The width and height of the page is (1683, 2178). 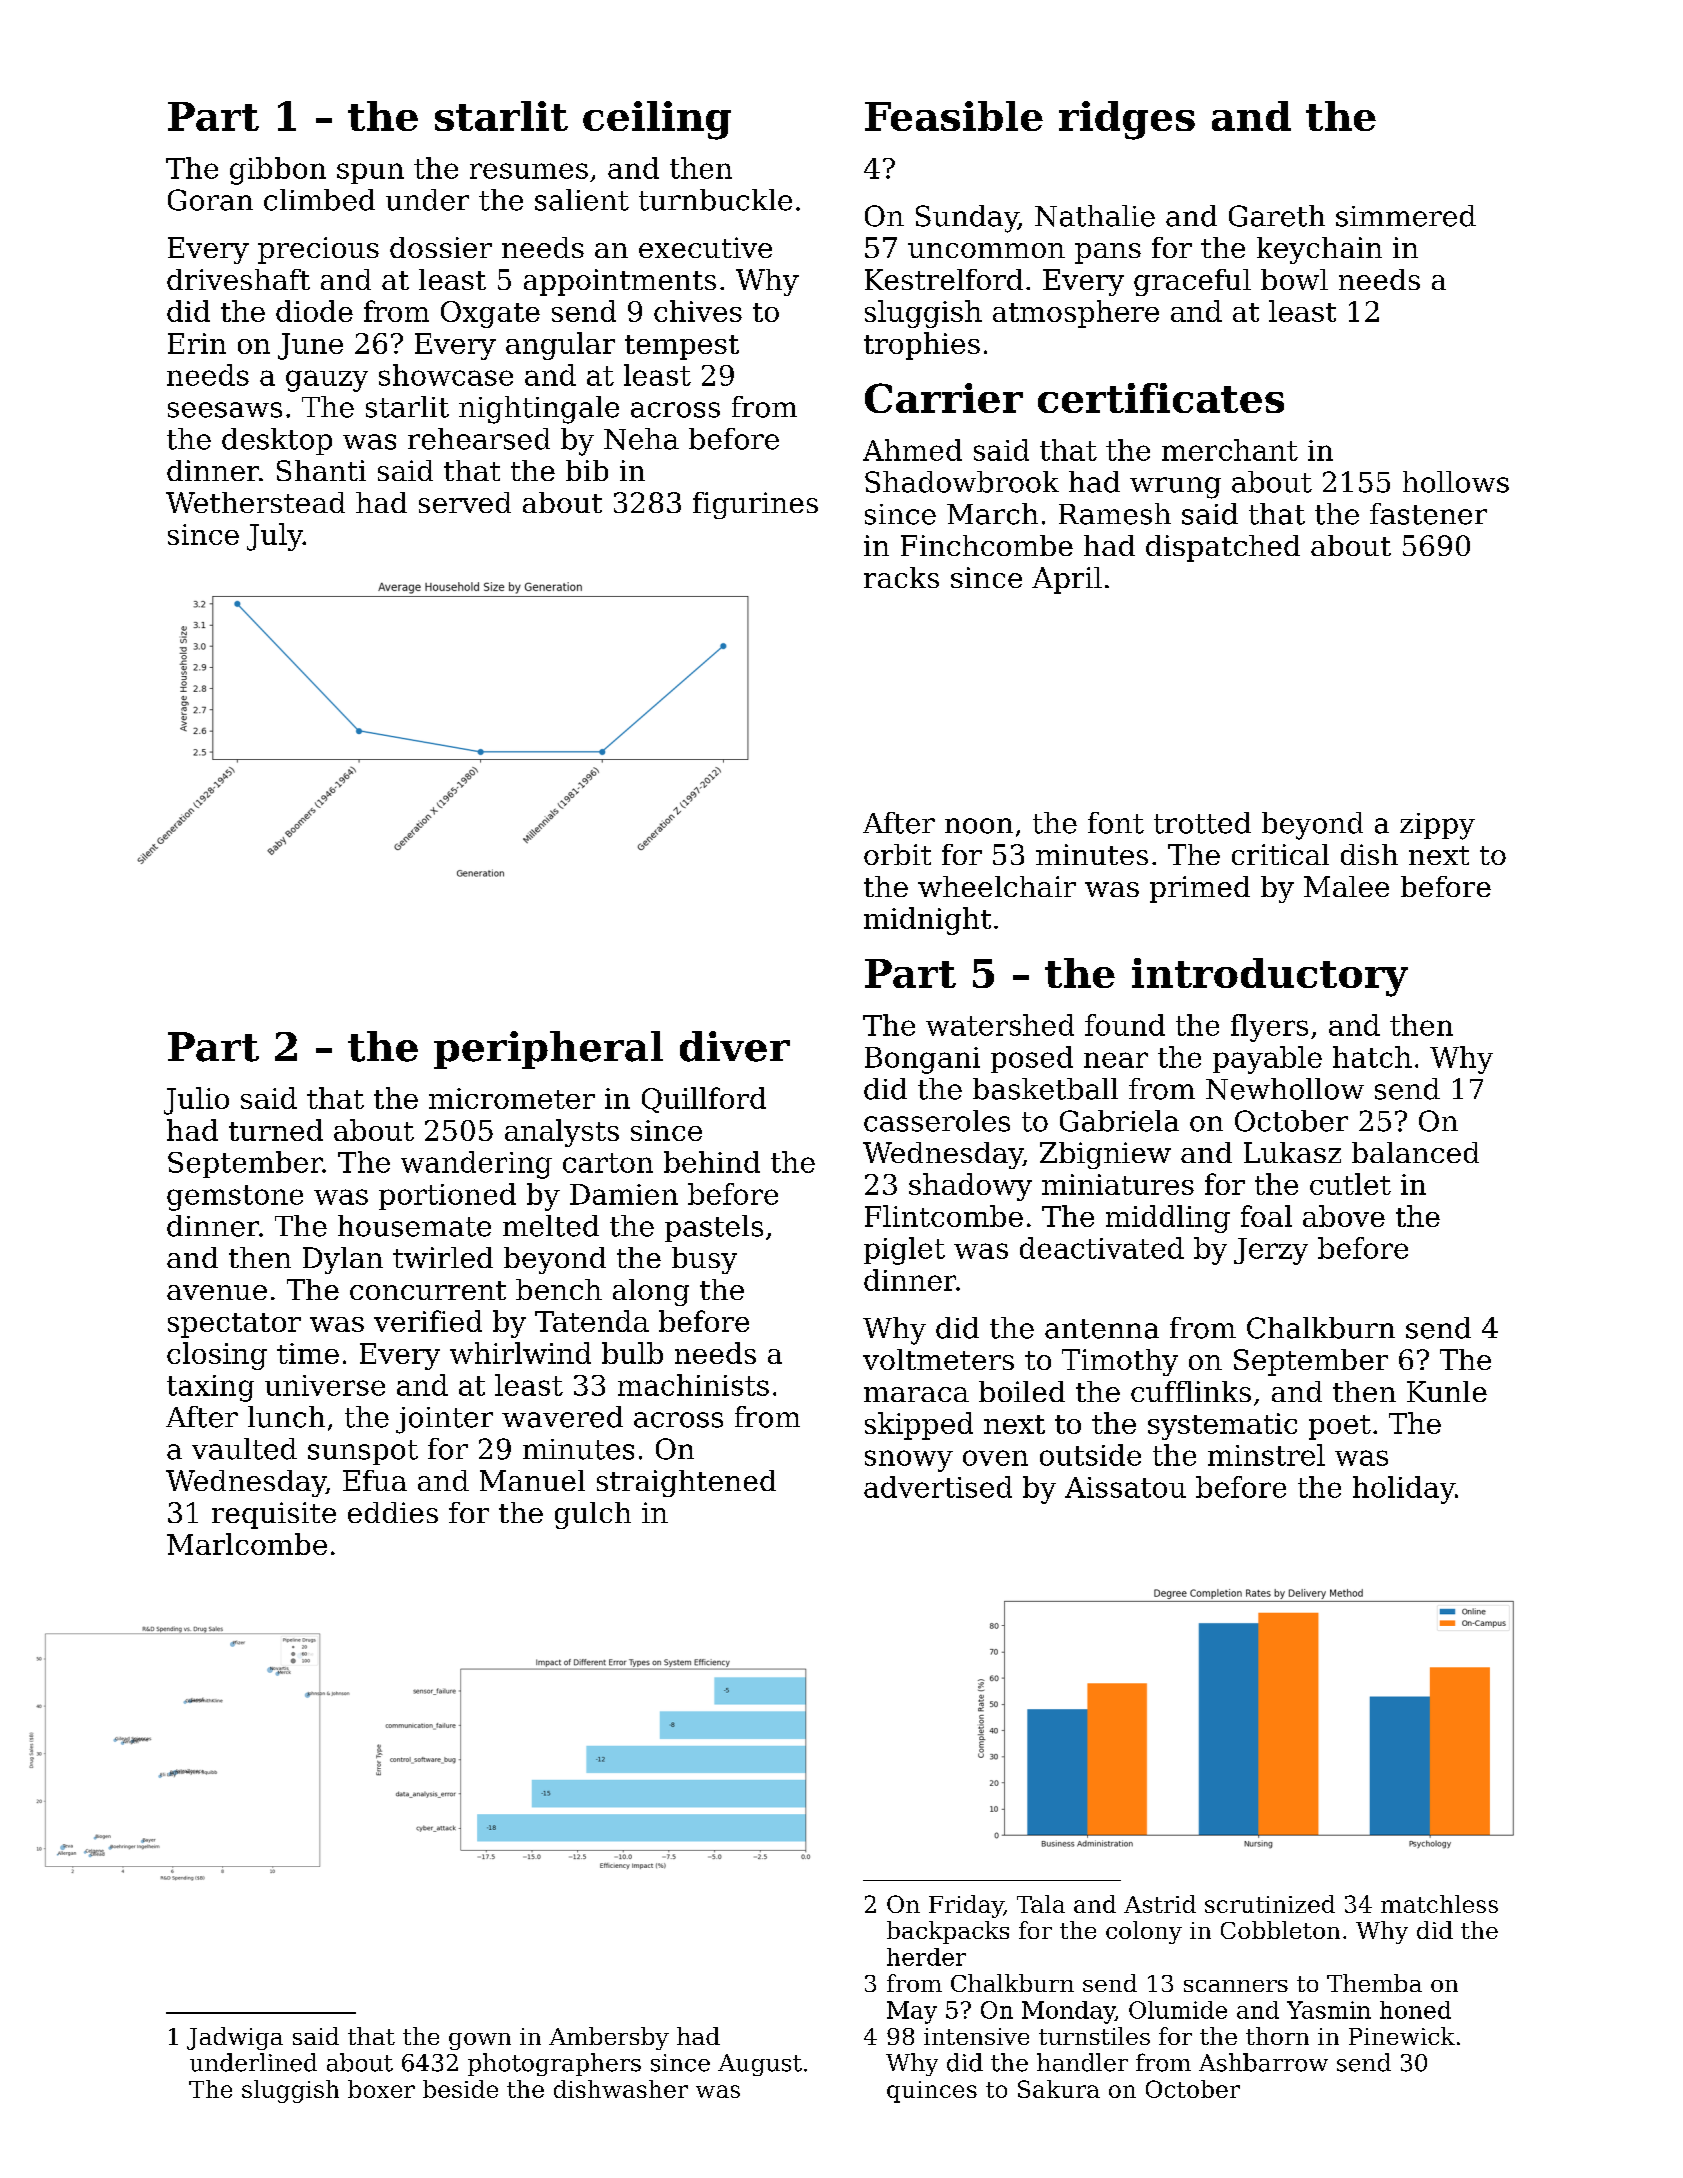 What do you see at coordinates (1350, 1184) in the page?
I see `cutlet` at bounding box center [1350, 1184].
